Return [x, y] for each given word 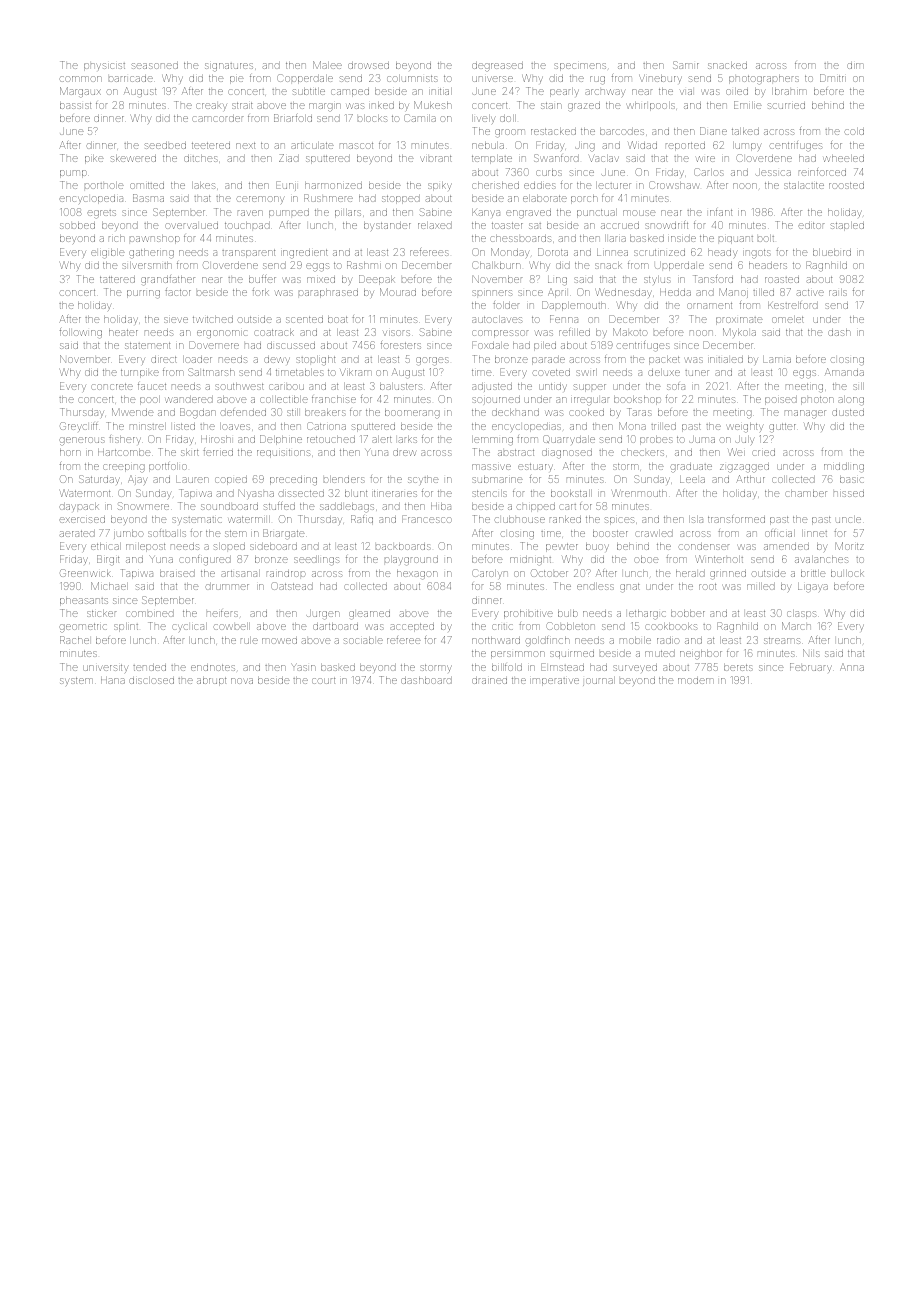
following [81, 332]
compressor [500, 334]
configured [205, 561]
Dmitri [833, 78]
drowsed [368, 65]
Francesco [427, 519]
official [780, 533]
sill [858, 386]
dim [855, 66]
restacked [553, 131]
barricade [131, 79]
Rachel [74, 640]
